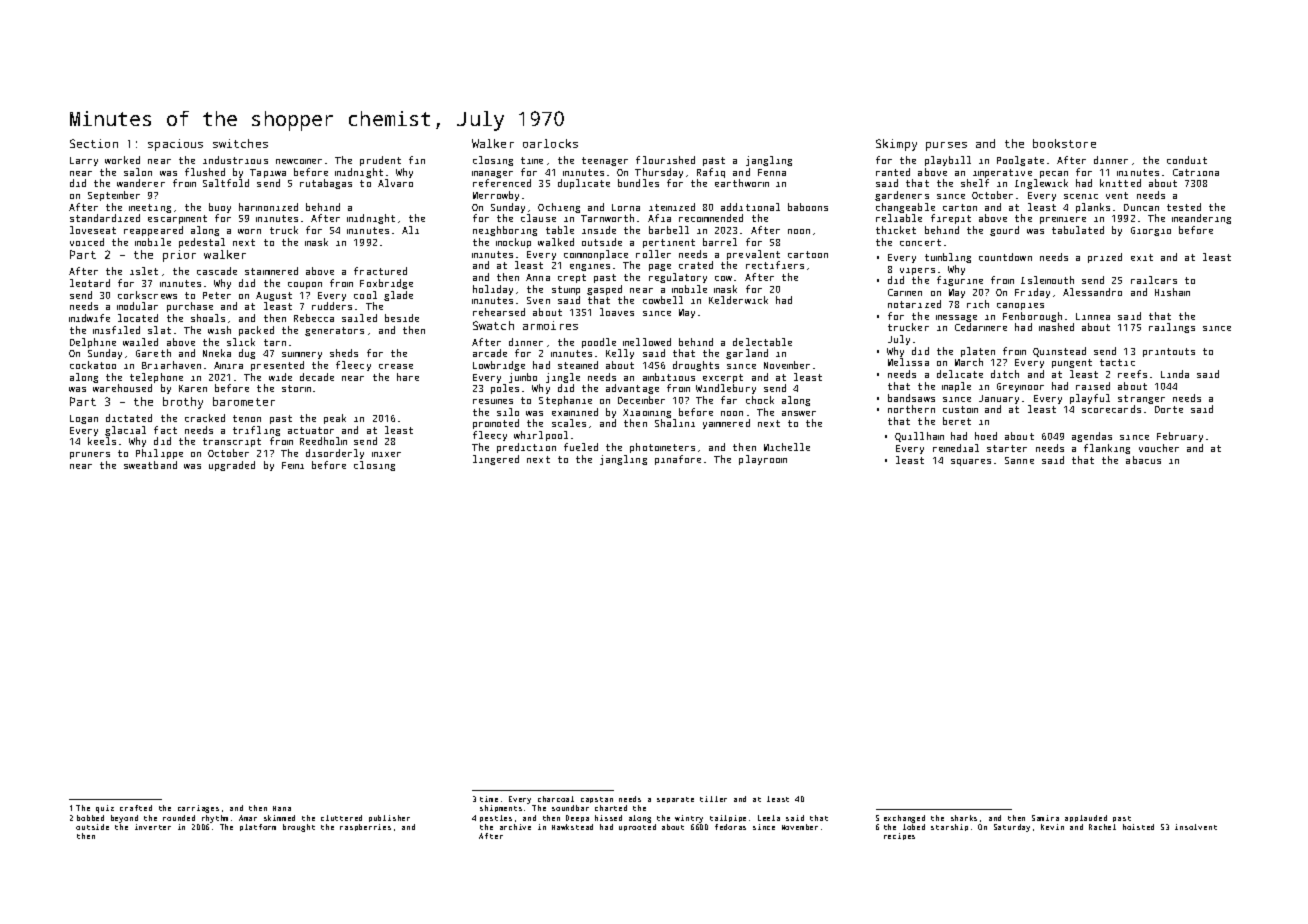 Image resolution: width=1308 pixels, height=924 pixels. What do you see at coordinates (341, 818) in the screenshot?
I see `cluttered` at bounding box center [341, 818].
